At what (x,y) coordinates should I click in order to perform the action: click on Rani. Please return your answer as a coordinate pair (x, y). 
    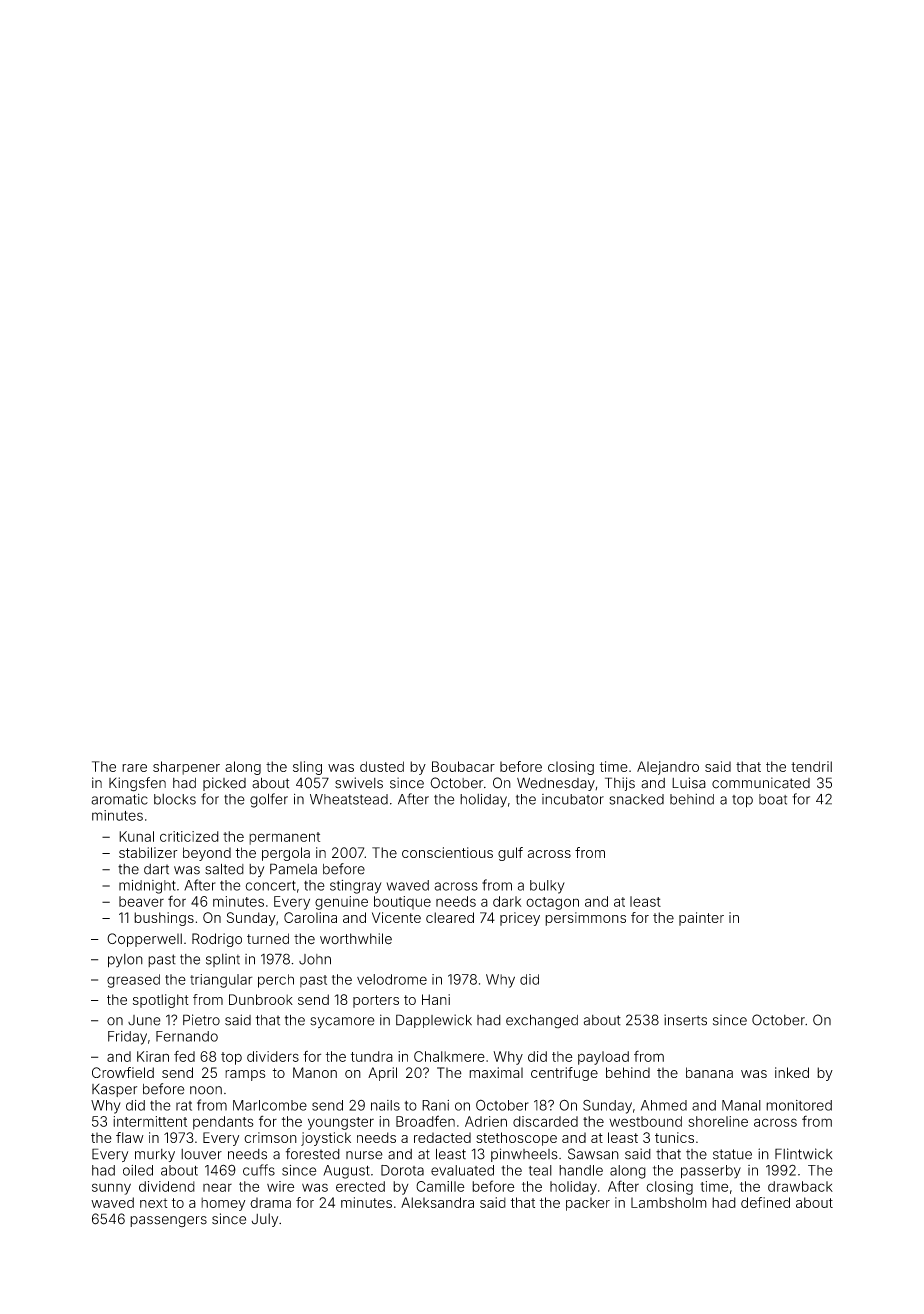
    Looking at the image, I should click on (435, 1105).
